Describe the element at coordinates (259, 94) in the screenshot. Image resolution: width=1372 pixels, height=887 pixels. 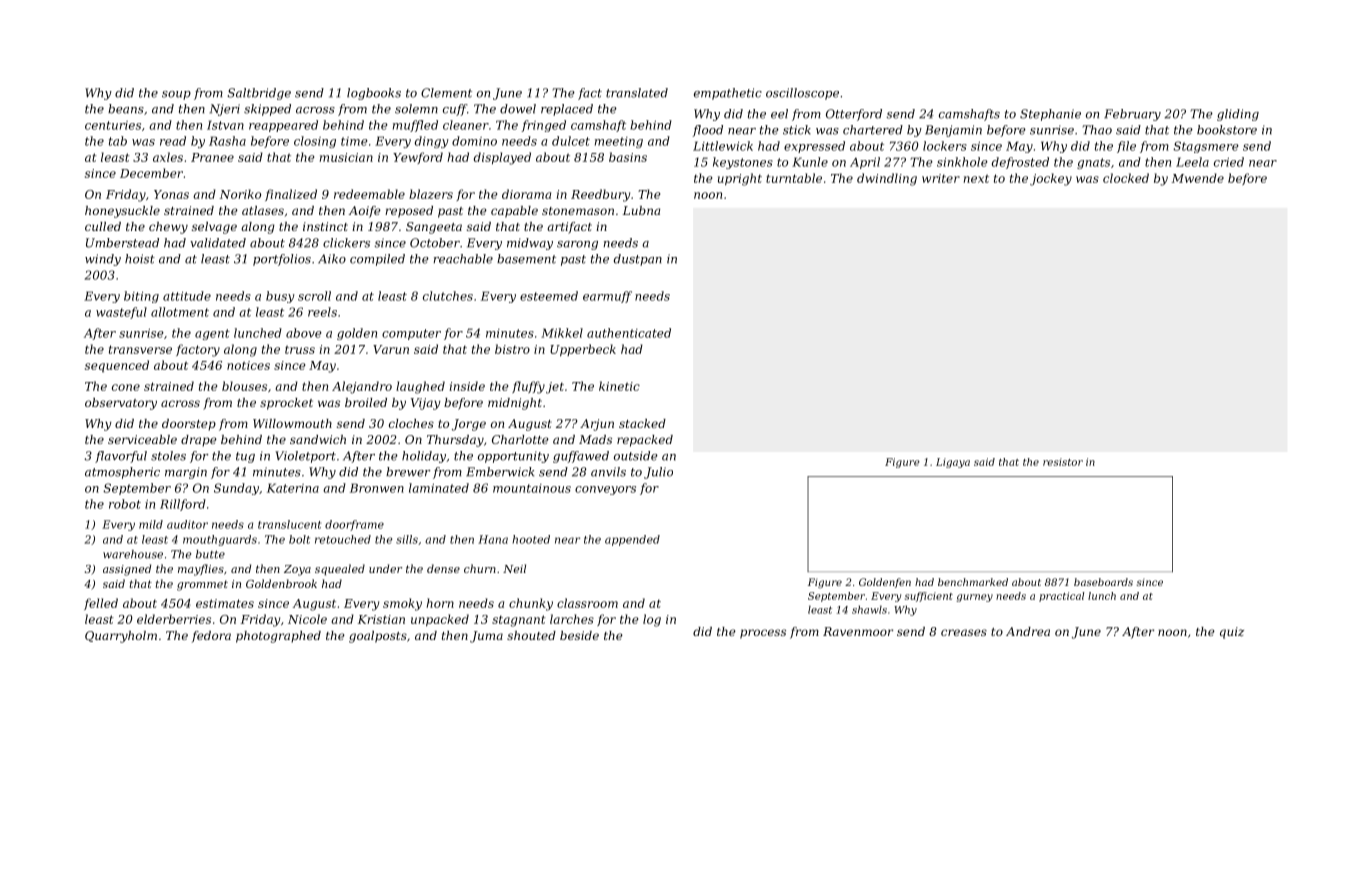
I see `Saltbridge` at that location.
